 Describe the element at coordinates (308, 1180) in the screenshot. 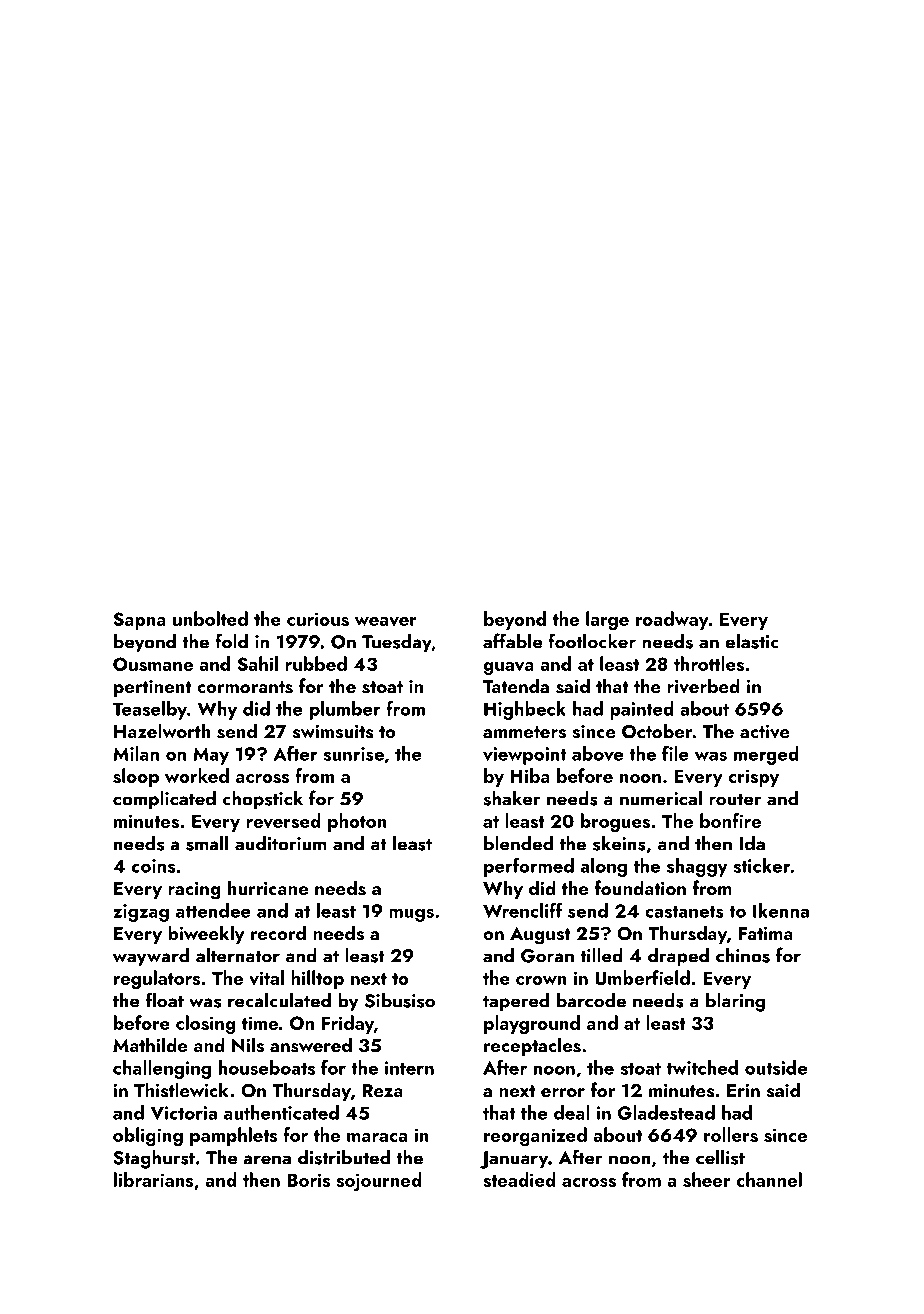

I see `Boris` at that location.
